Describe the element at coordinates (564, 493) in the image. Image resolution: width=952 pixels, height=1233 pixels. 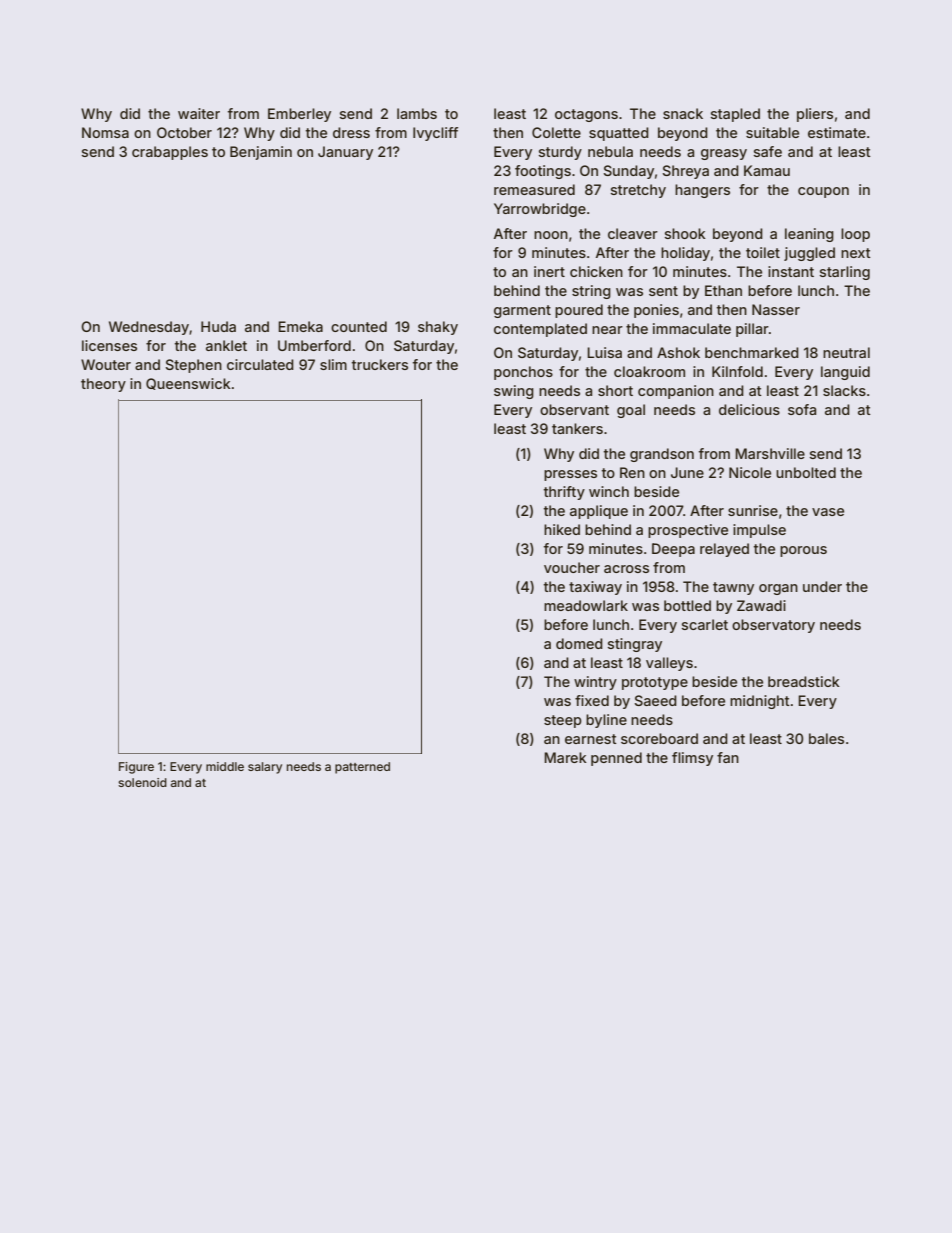
I see `thrifty` at that location.
